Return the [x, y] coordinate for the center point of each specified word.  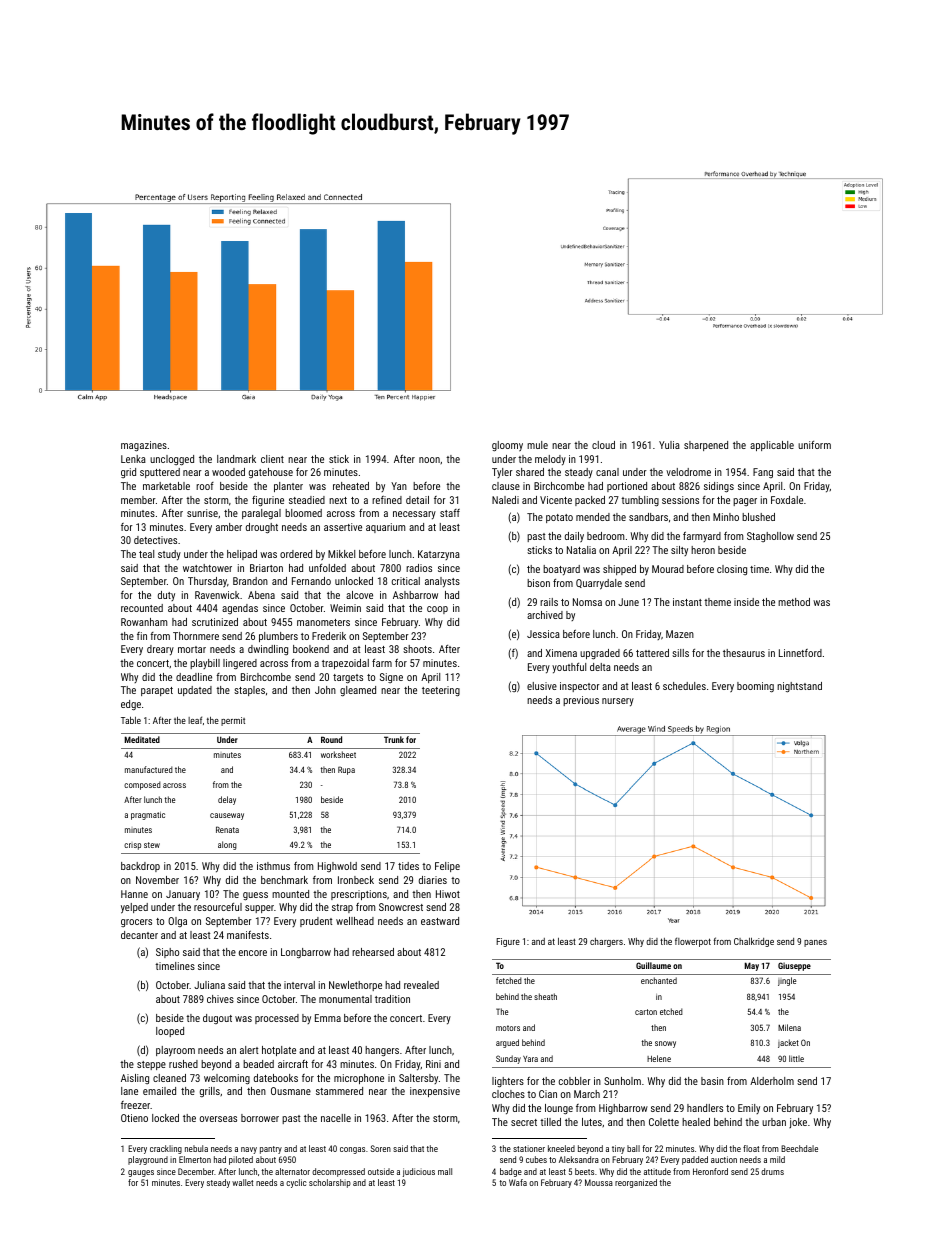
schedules [684, 686]
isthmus [273, 866]
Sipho [167, 953]
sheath [545, 996]
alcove [359, 595]
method [794, 602]
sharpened [706, 446]
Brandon [250, 581]
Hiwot [448, 894]
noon [429, 460]
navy [249, 1150]
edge [131, 705]
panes [815, 943]
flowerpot [693, 942]
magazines [144, 446]
